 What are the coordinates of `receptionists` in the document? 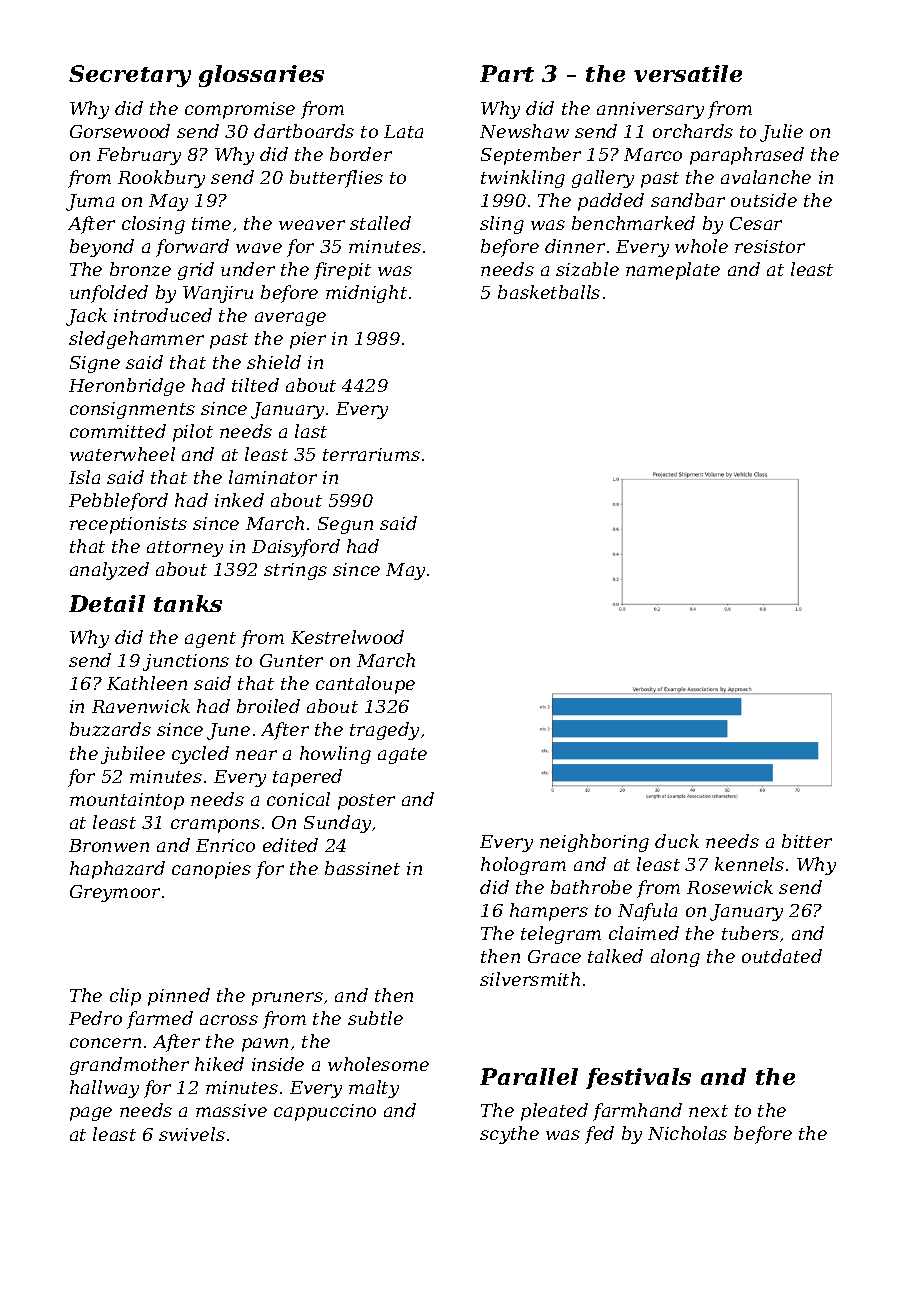 It's located at (128, 525).
